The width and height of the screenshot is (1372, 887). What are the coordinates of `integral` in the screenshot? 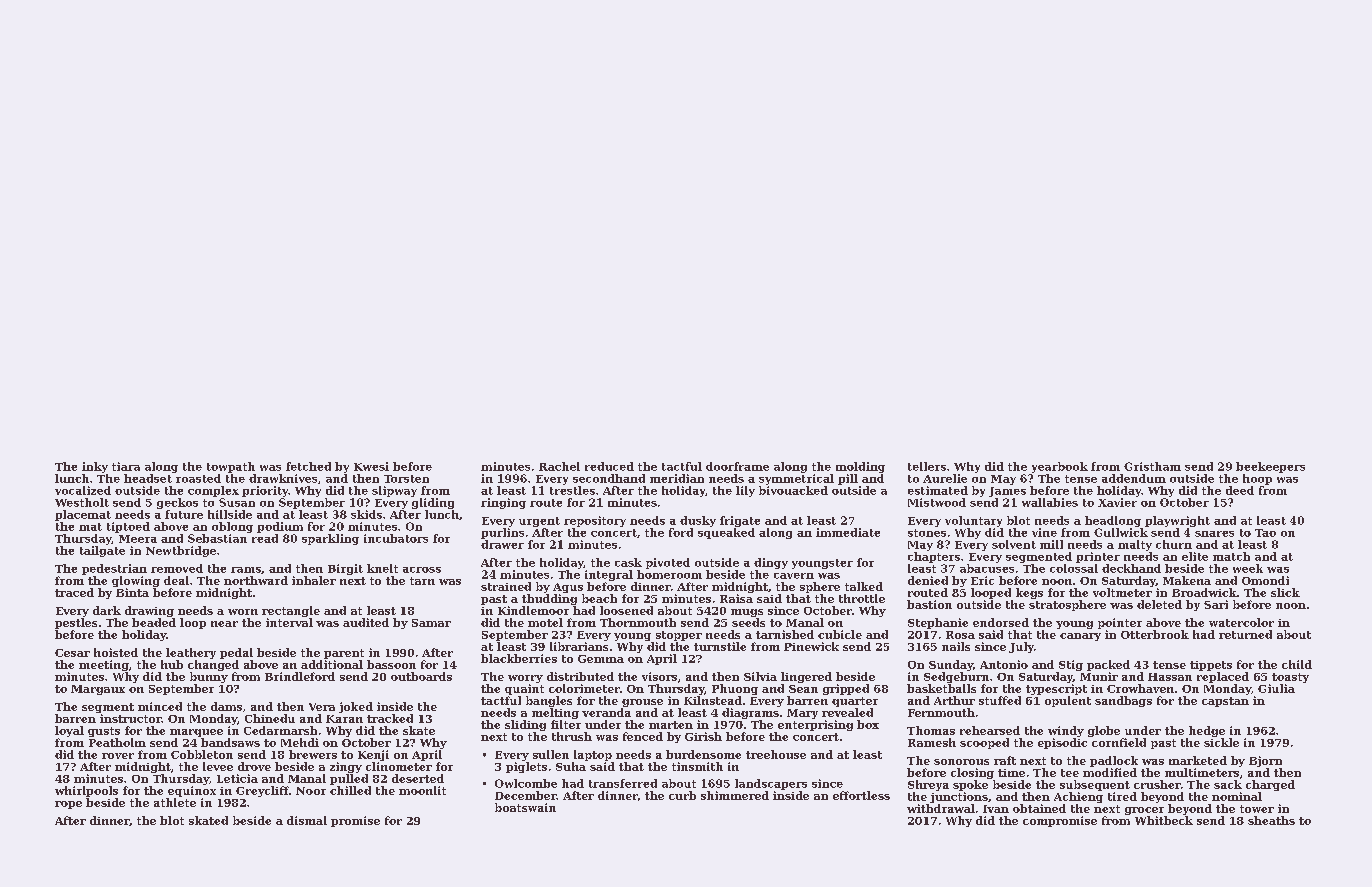 It's located at (609, 575).
